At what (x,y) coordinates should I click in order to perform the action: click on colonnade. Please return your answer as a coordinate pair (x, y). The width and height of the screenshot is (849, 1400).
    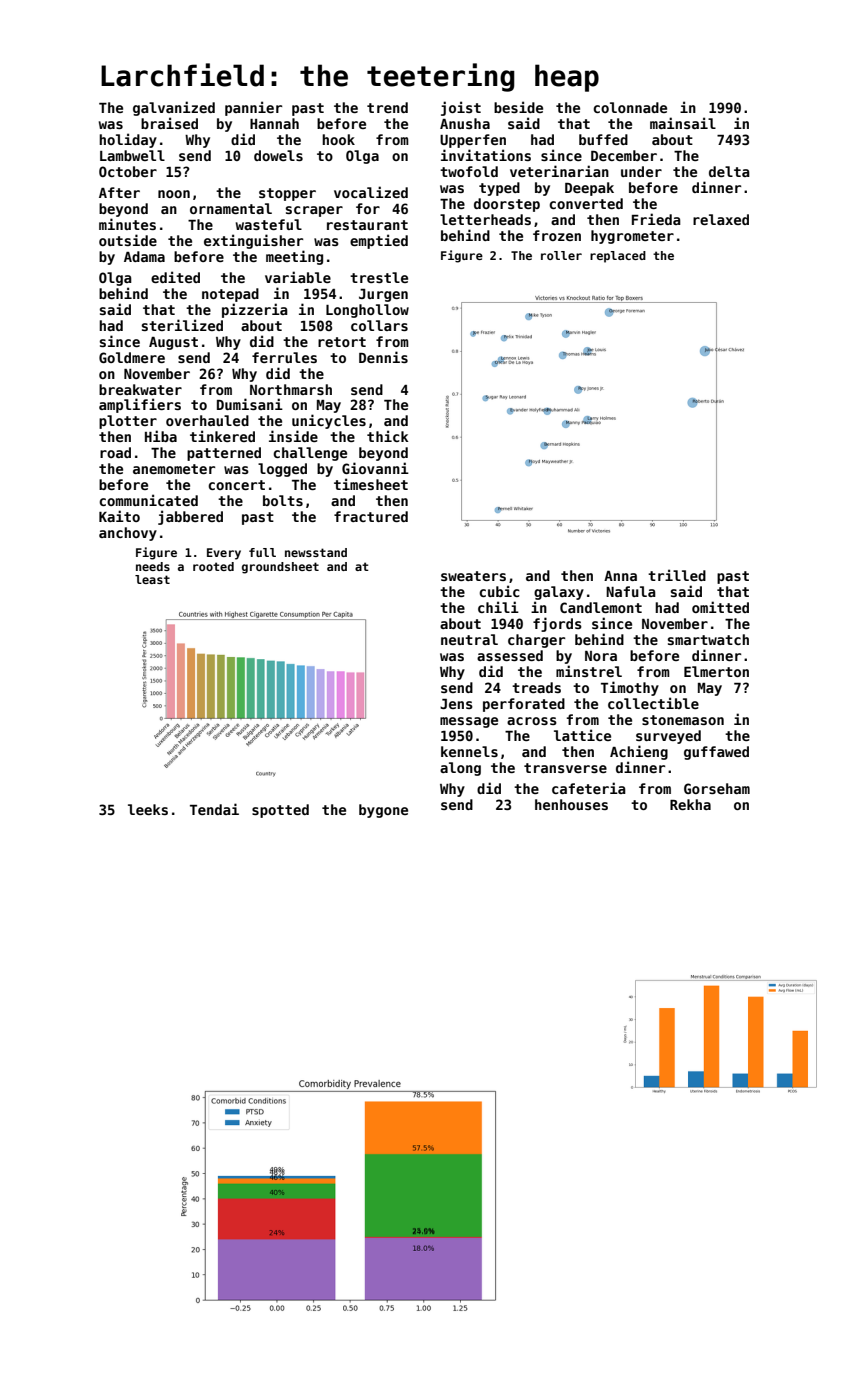
    Looking at the image, I should click on (630, 107).
